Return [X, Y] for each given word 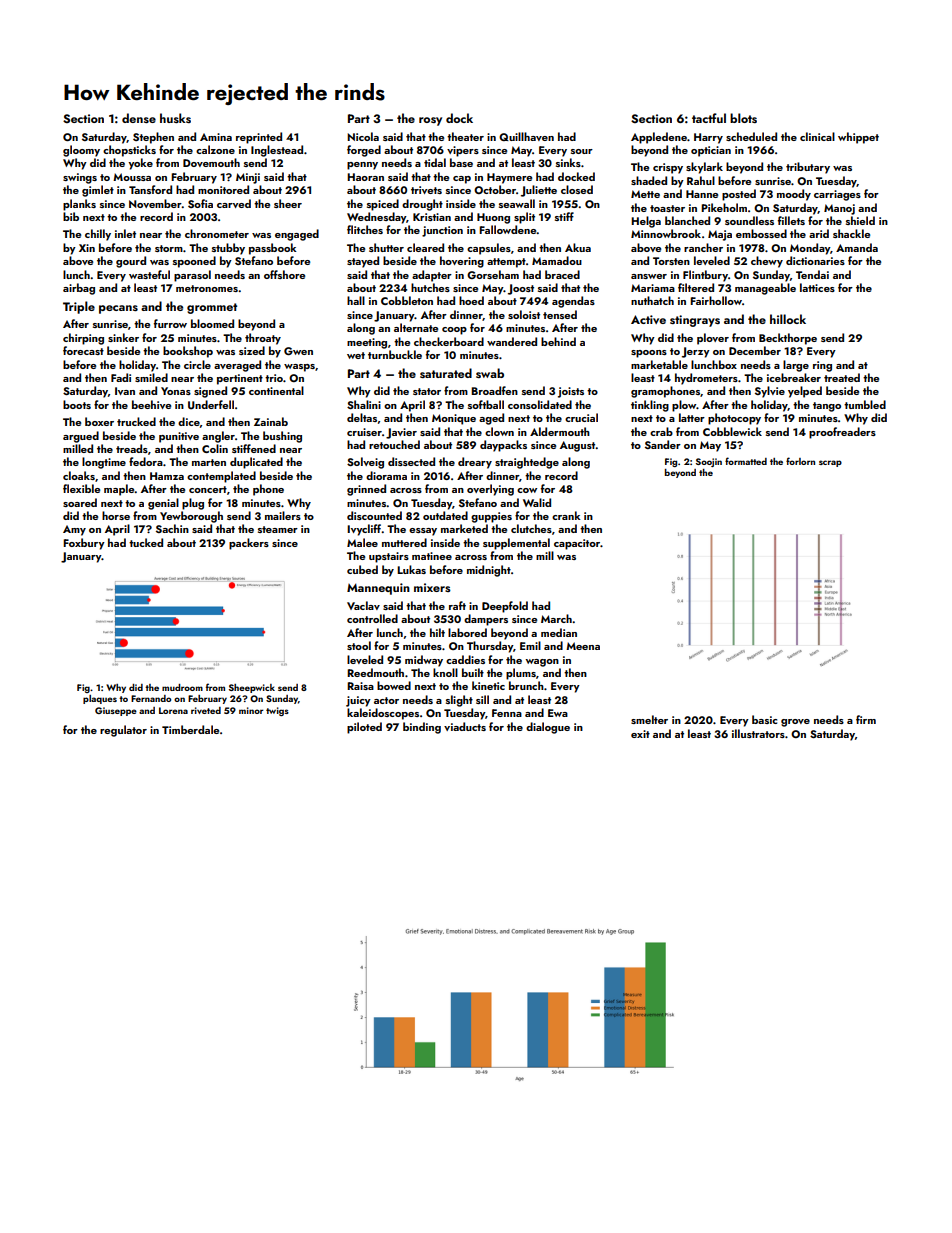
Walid [537, 502]
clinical [817, 136]
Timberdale [190, 729]
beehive [151, 404]
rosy [430, 121]
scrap [830, 463]
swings [80, 178]
